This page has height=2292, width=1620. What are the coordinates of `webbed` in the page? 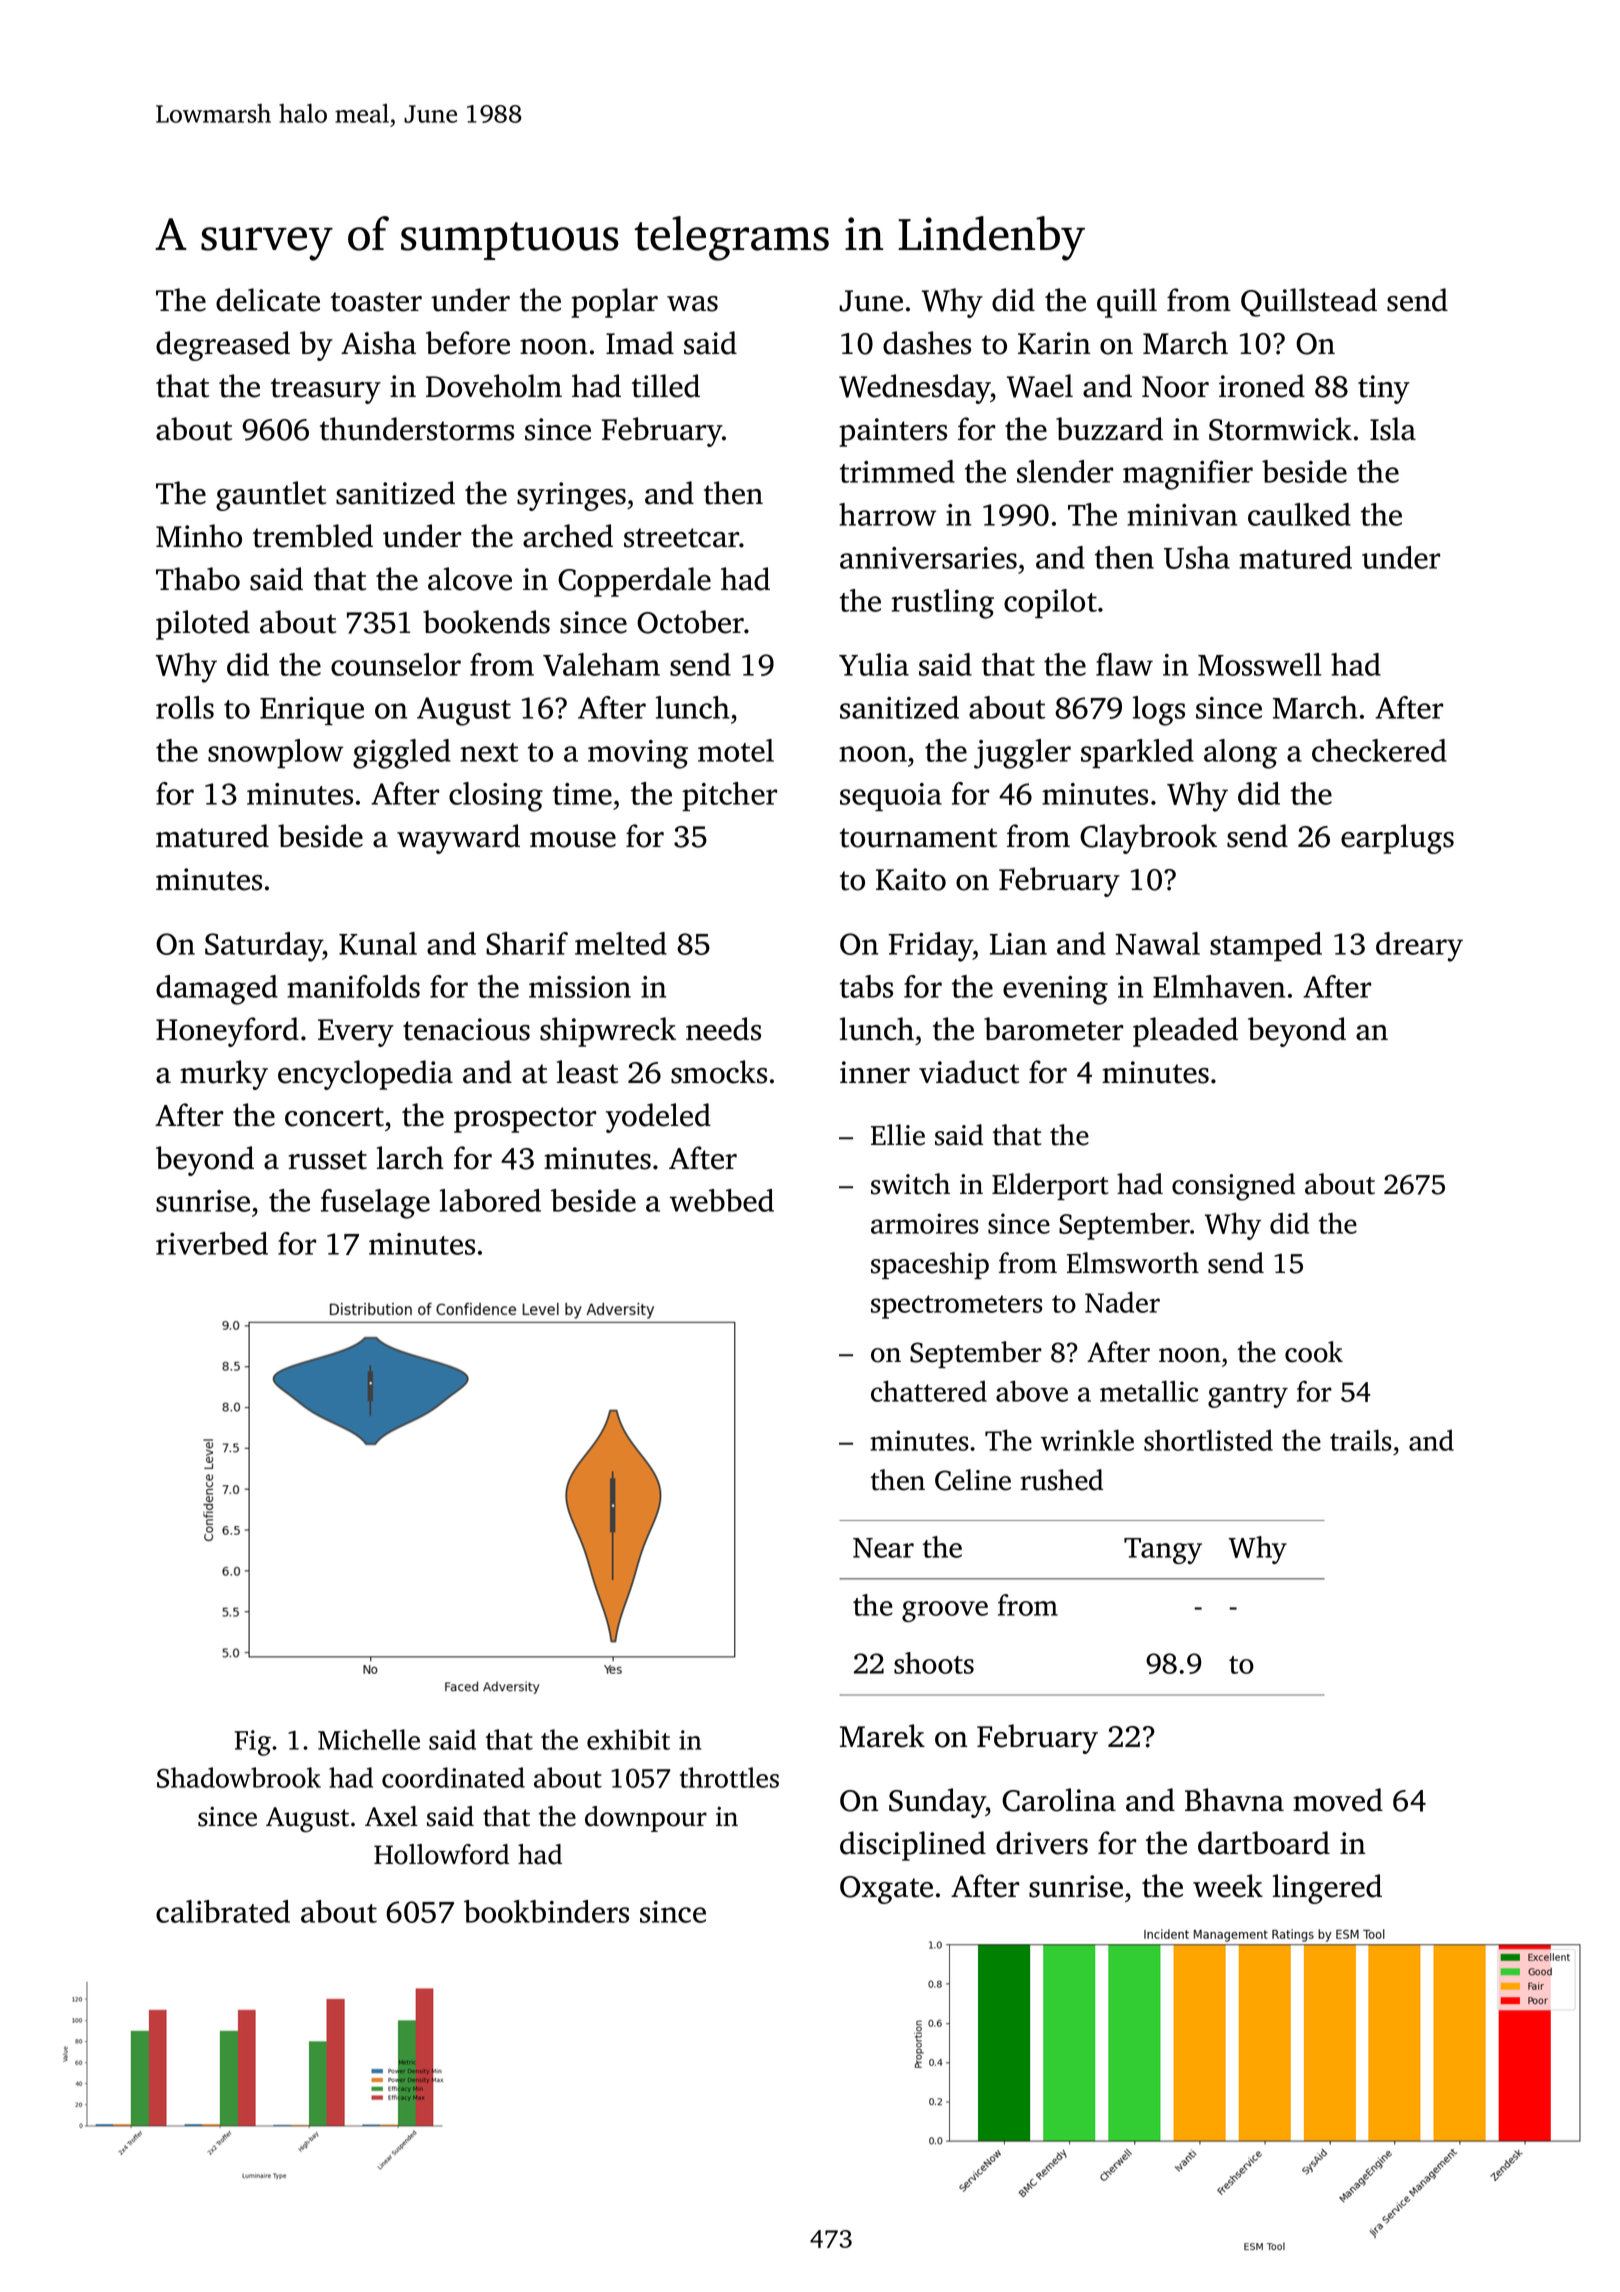 It's located at (722, 1200).
